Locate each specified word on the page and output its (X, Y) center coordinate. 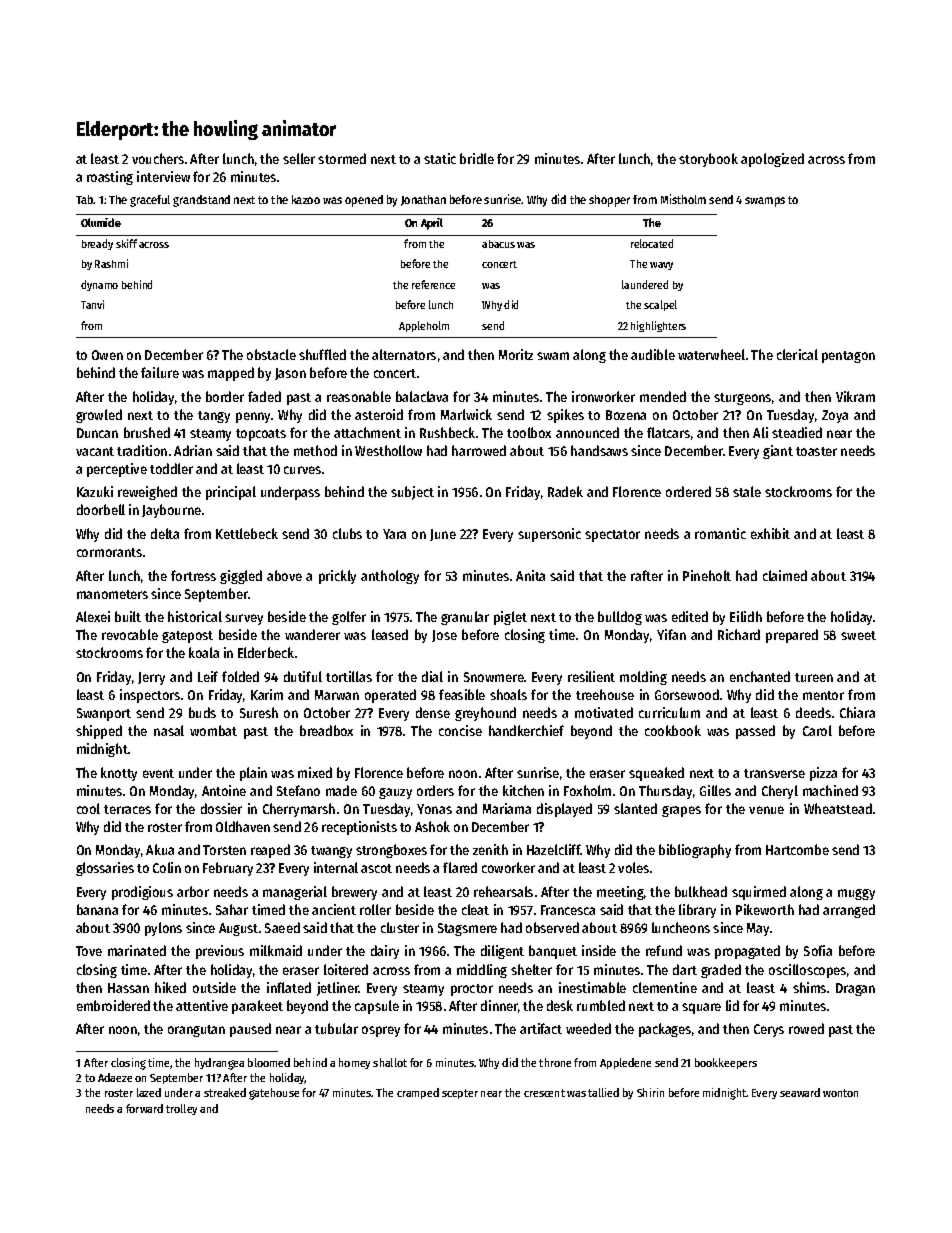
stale (747, 491)
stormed (342, 158)
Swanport (104, 714)
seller (299, 158)
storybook (708, 160)
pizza (823, 774)
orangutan (196, 1031)
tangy (214, 417)
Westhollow (388, 450)
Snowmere (494, 677)
